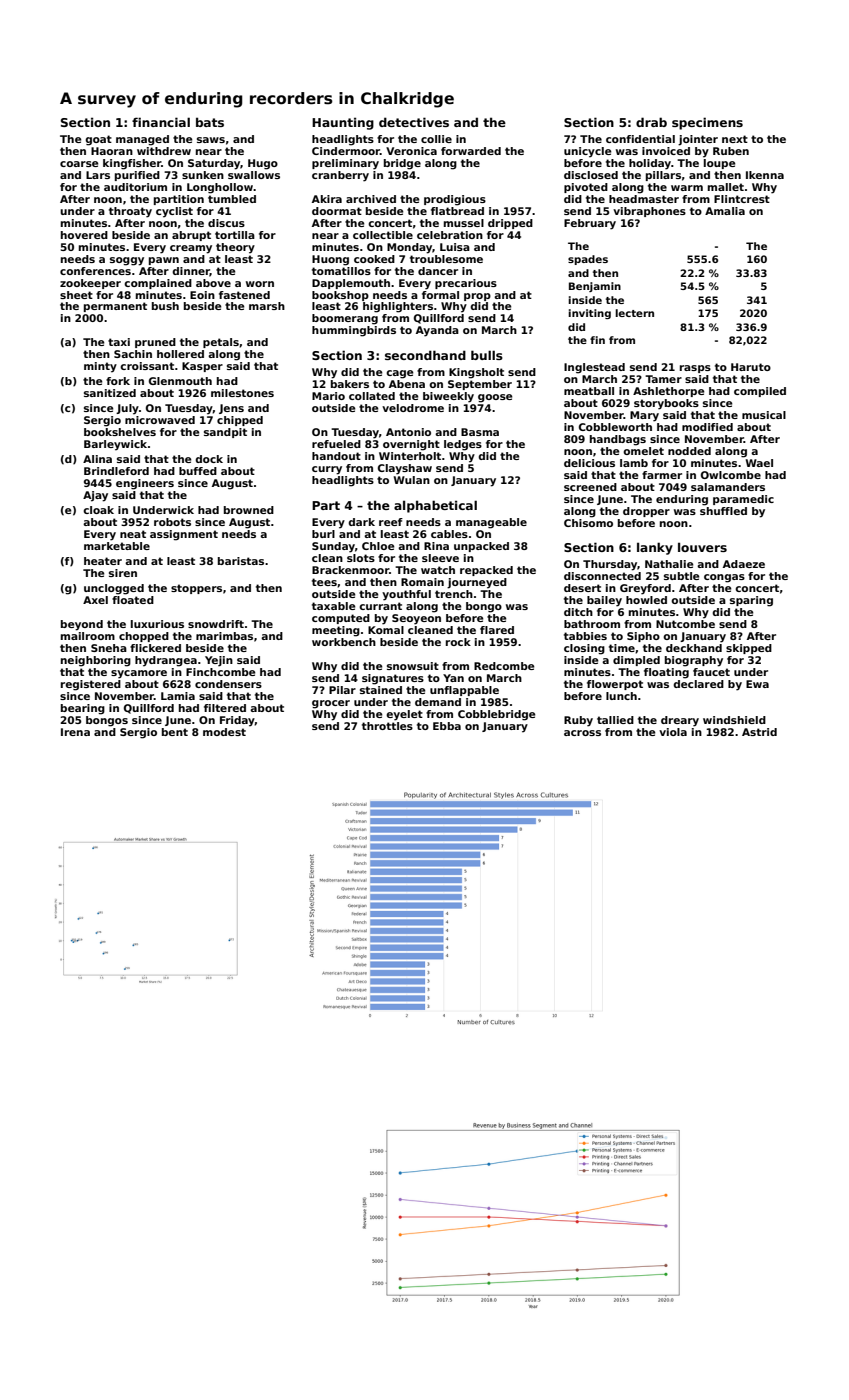 The height and width of the image is (1400, 849). Describe the element at coordinates (707, 123) in the image. I see `specimens` at that location.
